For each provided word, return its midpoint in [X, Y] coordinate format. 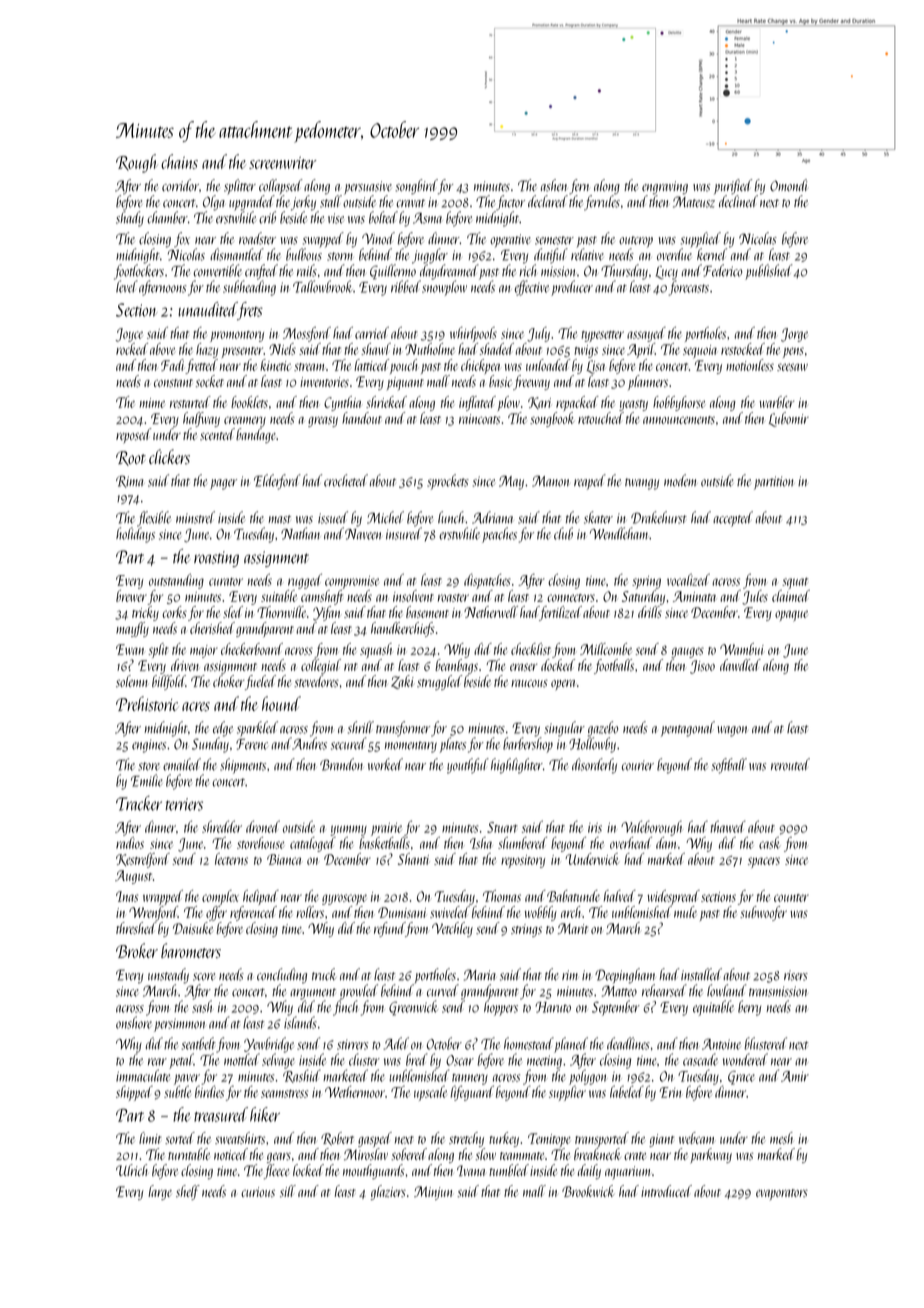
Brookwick [588, 1191]
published [768, 272]
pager [223, 484]
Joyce [129, 335]
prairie [386, 829]
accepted [733, 519]
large [160, 1192]
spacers [764, 862]
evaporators [782, 1194]
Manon [550, 481]
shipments [243, 766]
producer [572, 288]
